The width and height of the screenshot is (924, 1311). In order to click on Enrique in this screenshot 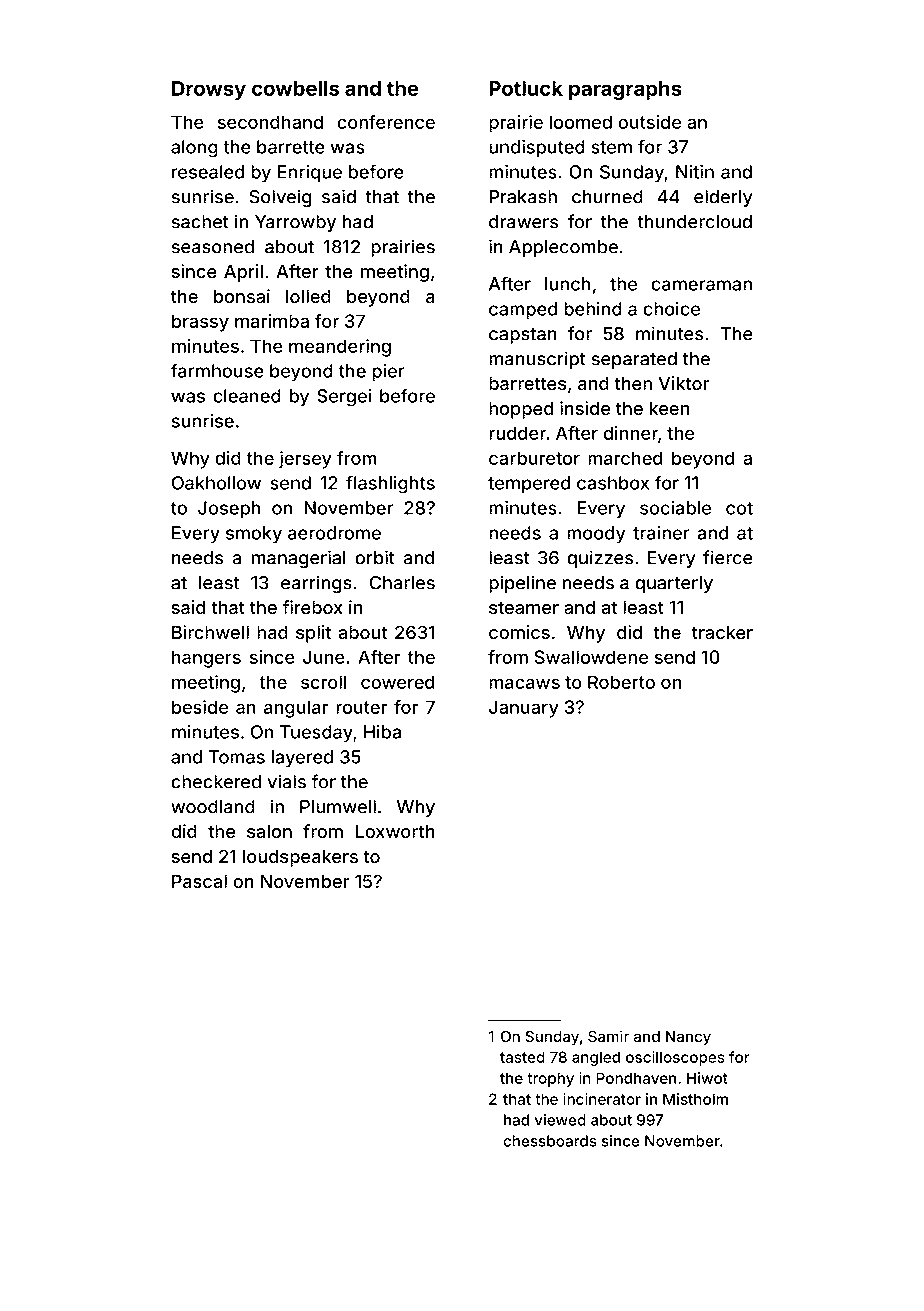, I will do `click(310, 173)`.
